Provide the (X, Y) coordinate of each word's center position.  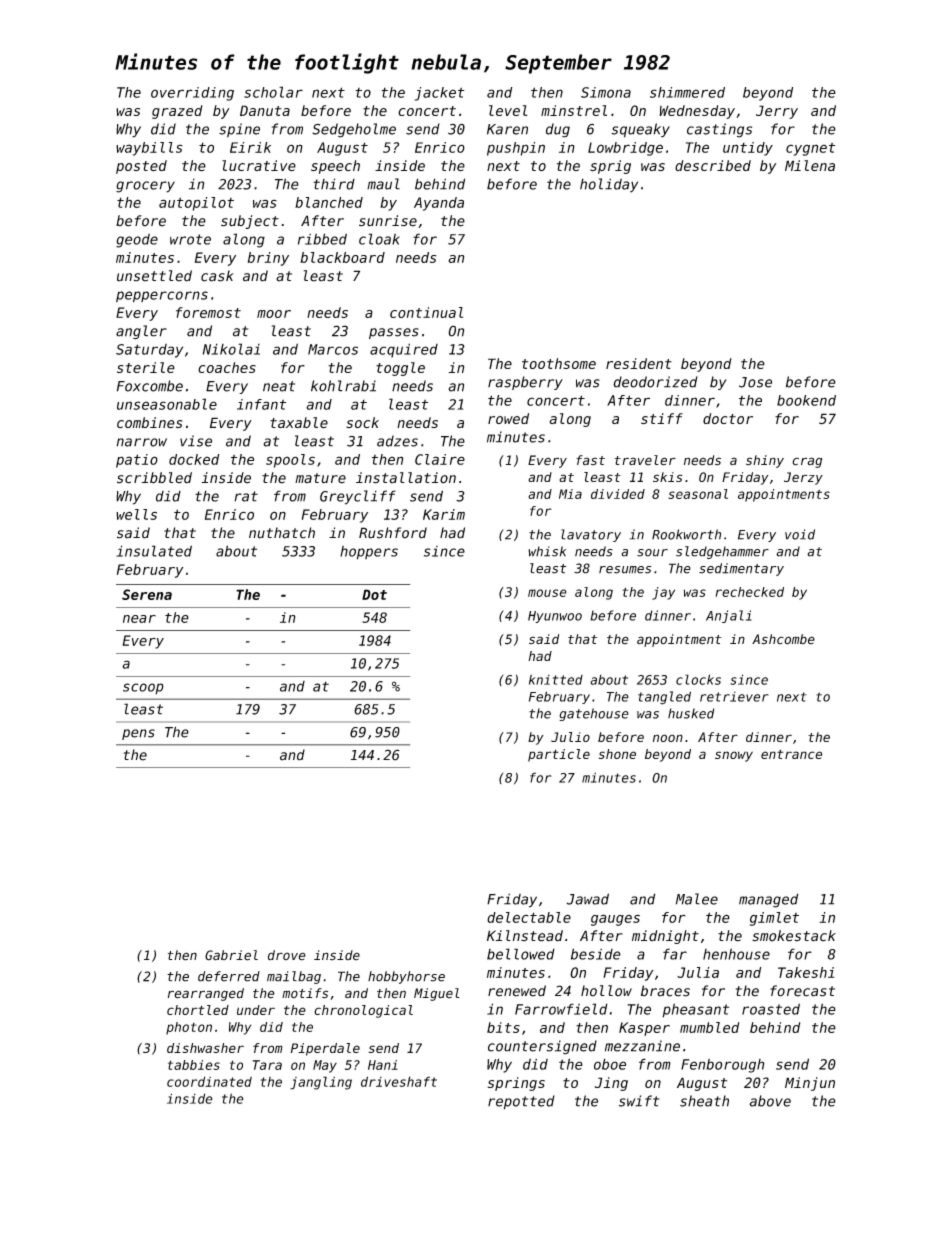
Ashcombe (783, 639)
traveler (645, 460)
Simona (606, 92)
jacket (440, 94)
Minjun (810, 1084)
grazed (177, 112)
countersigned (542, 1047)
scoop (143, 689)
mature (320, 478)
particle (559, 755)
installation (406, 478)
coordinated (209, 1081)
